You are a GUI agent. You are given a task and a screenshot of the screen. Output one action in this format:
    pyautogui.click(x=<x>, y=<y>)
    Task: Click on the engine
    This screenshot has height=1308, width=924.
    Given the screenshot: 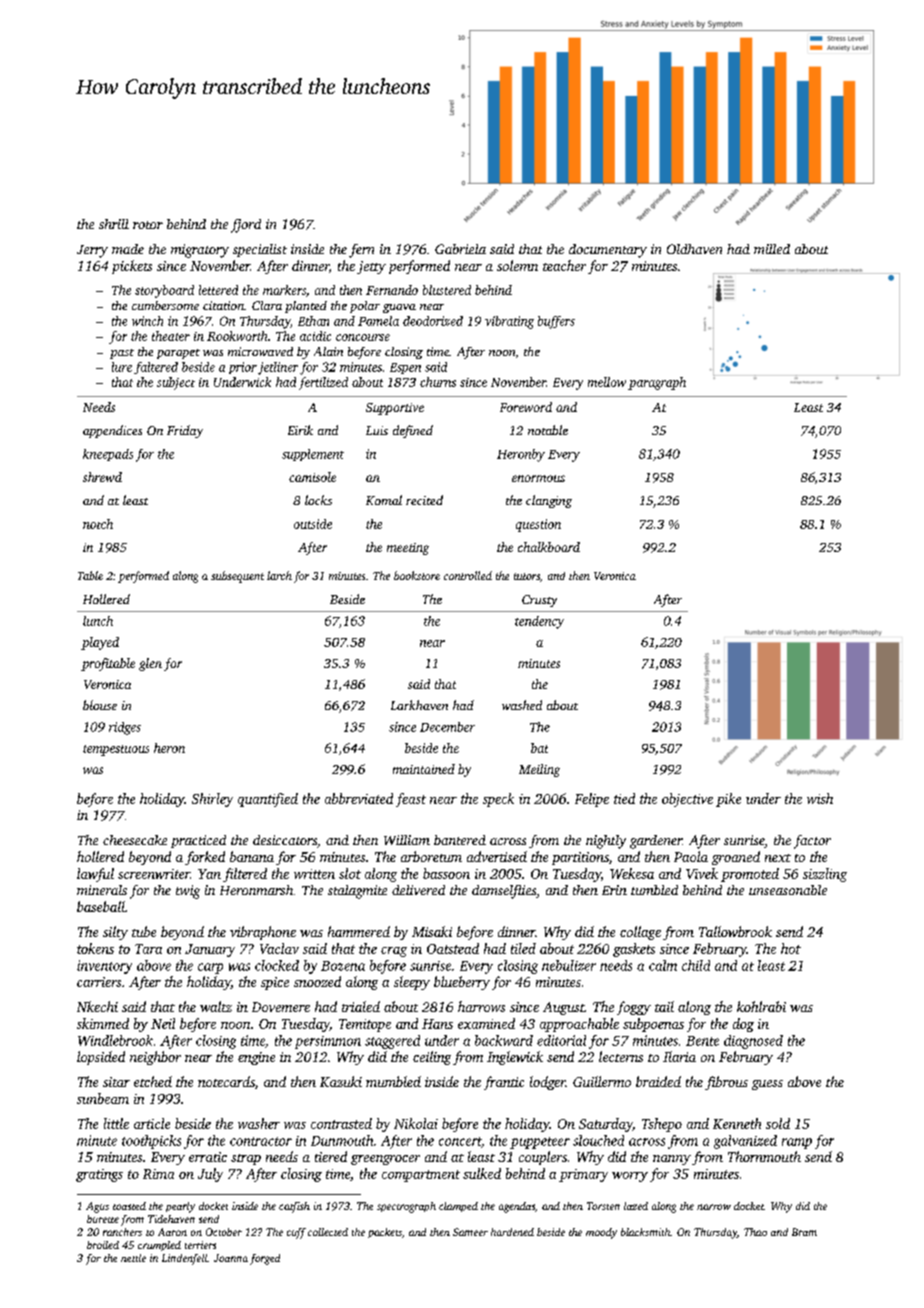 What is the action you would take?
    pyautogui.click(x=256, y=1058)
